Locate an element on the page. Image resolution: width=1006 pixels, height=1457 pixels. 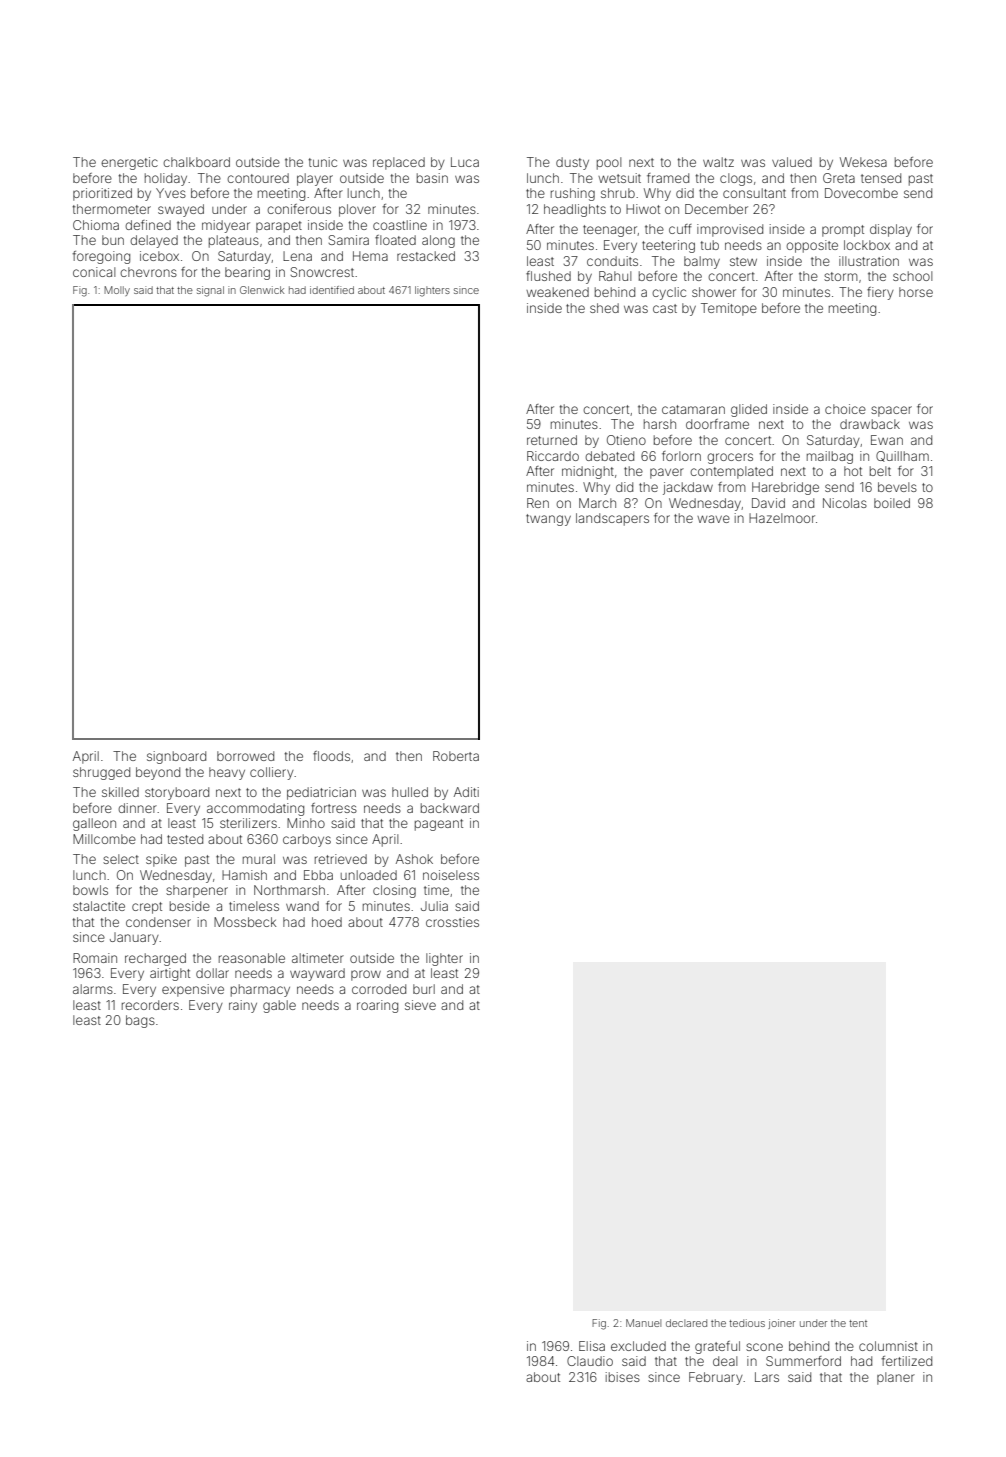
energetic is located at coordinates (129, 163).
